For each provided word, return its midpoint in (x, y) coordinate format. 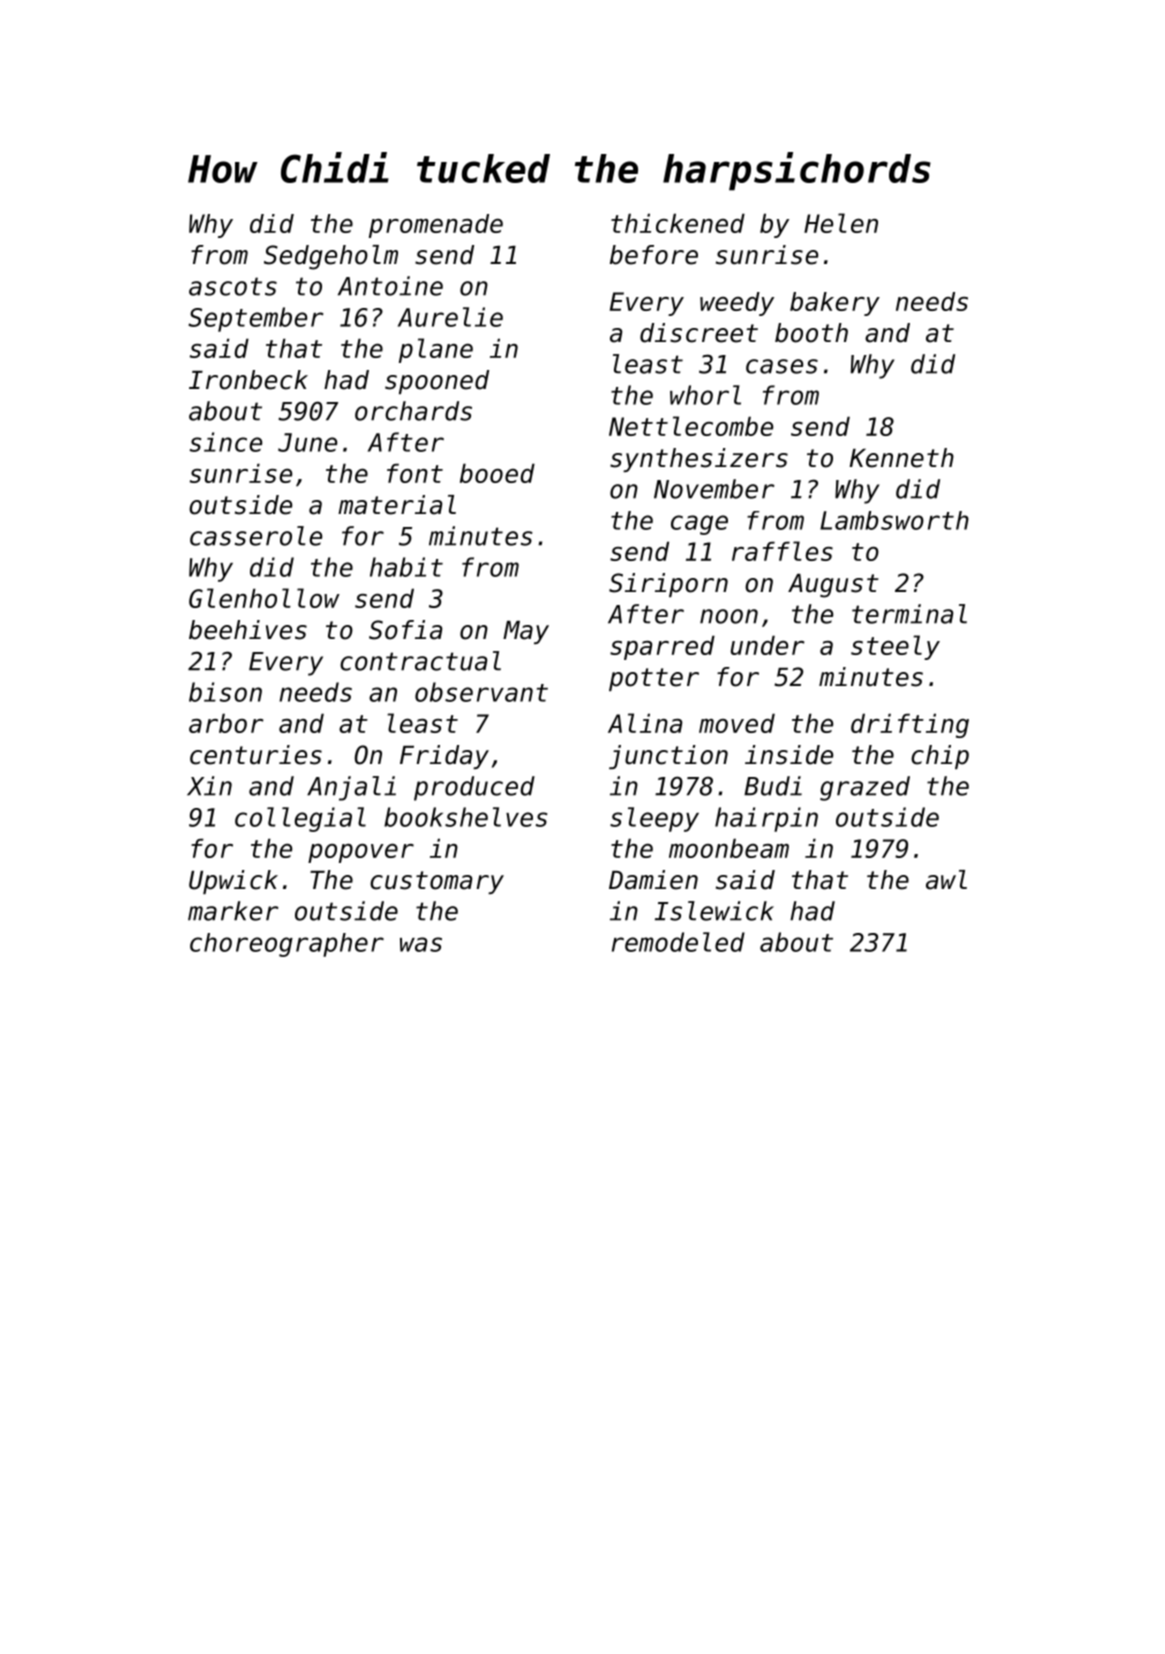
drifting (910, 725)
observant (481, 692)
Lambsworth (894, 520)
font (415, 473)
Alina (645, 723)
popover (361, 853)
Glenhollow (264, 598)
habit (406, 567)
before (654, 255)
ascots (233, 286)
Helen (841, 223)
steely (895, 647)
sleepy (654, 819)
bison (225, 692)
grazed (865, 788)
